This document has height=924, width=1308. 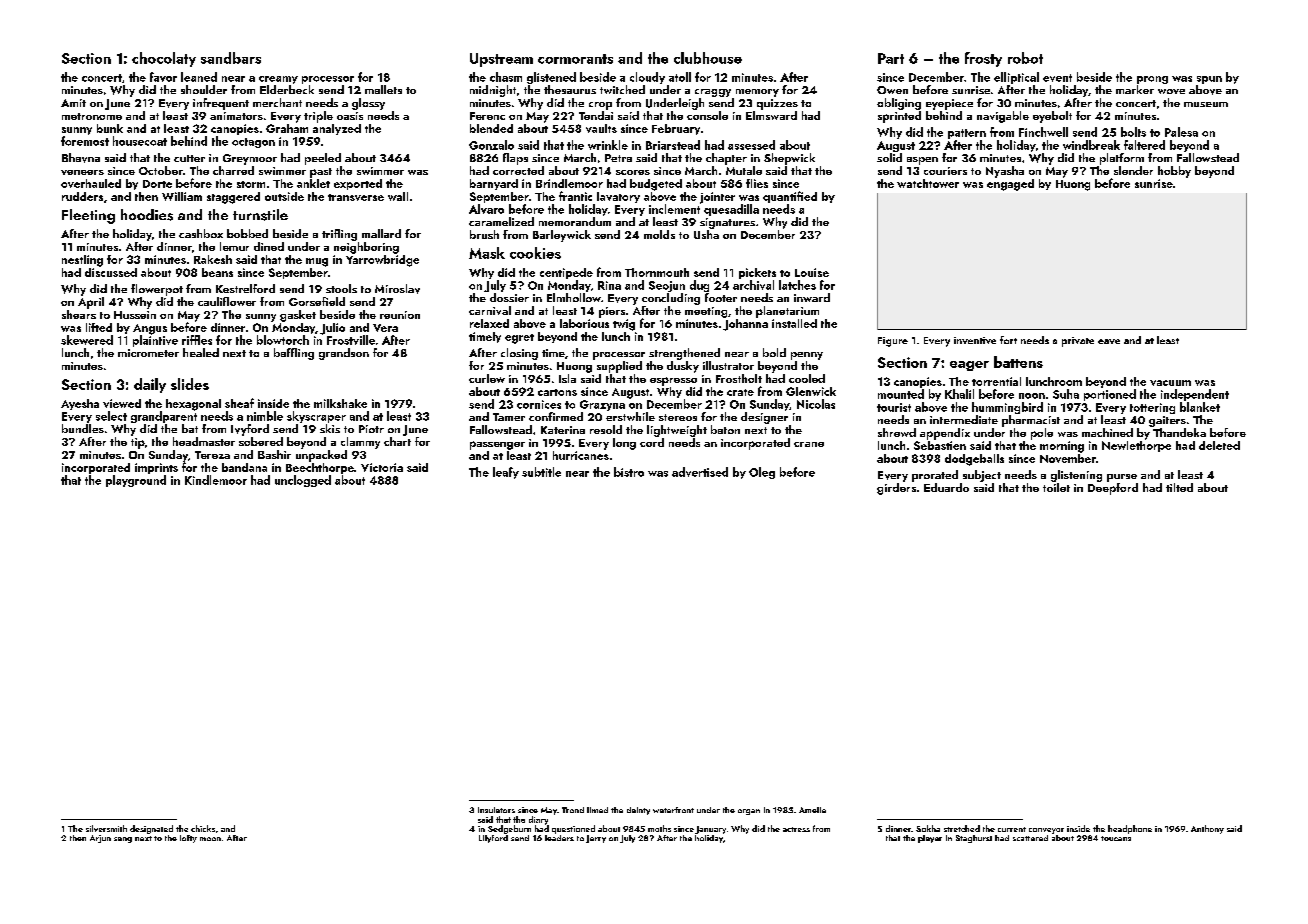 What do you see at coordinates (809, 444) in the document?
I see `crane` at bounding box center [809, 444].
